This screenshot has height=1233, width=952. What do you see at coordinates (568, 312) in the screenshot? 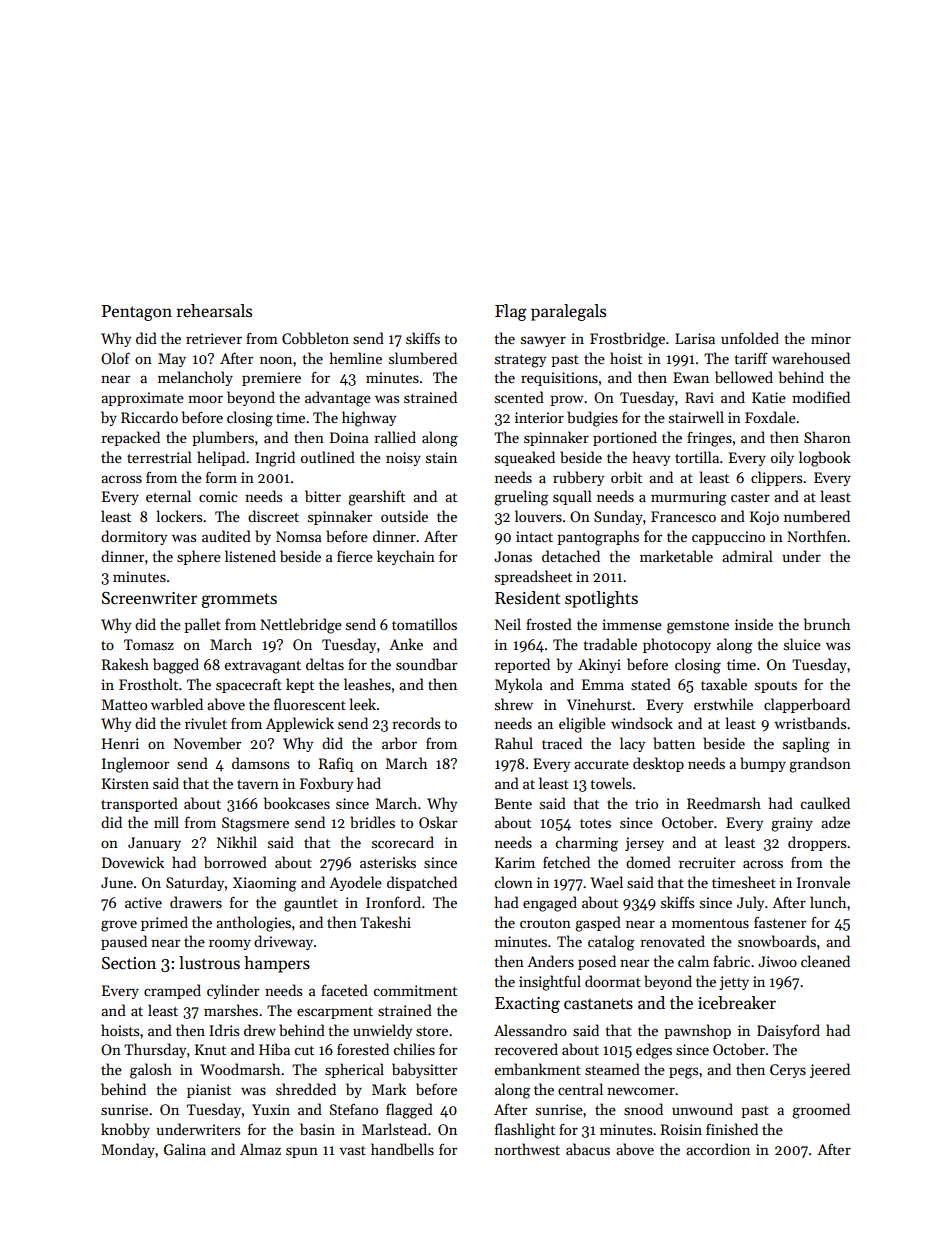
I see `paralegals` at bounding box center [568, 312].
